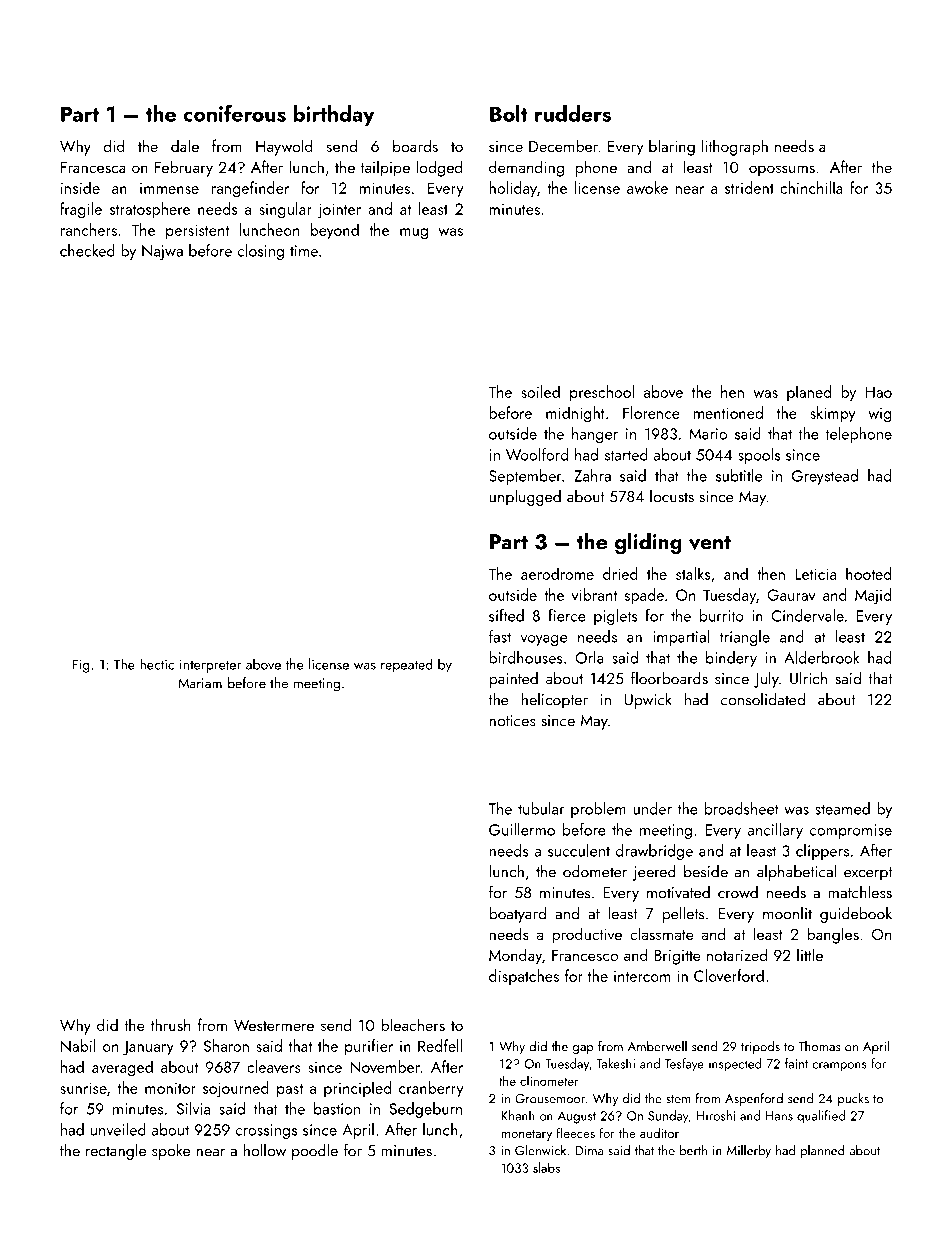 The width and height of the document is (952, 1233). I want to click on Bolt, so click(509, 113).
